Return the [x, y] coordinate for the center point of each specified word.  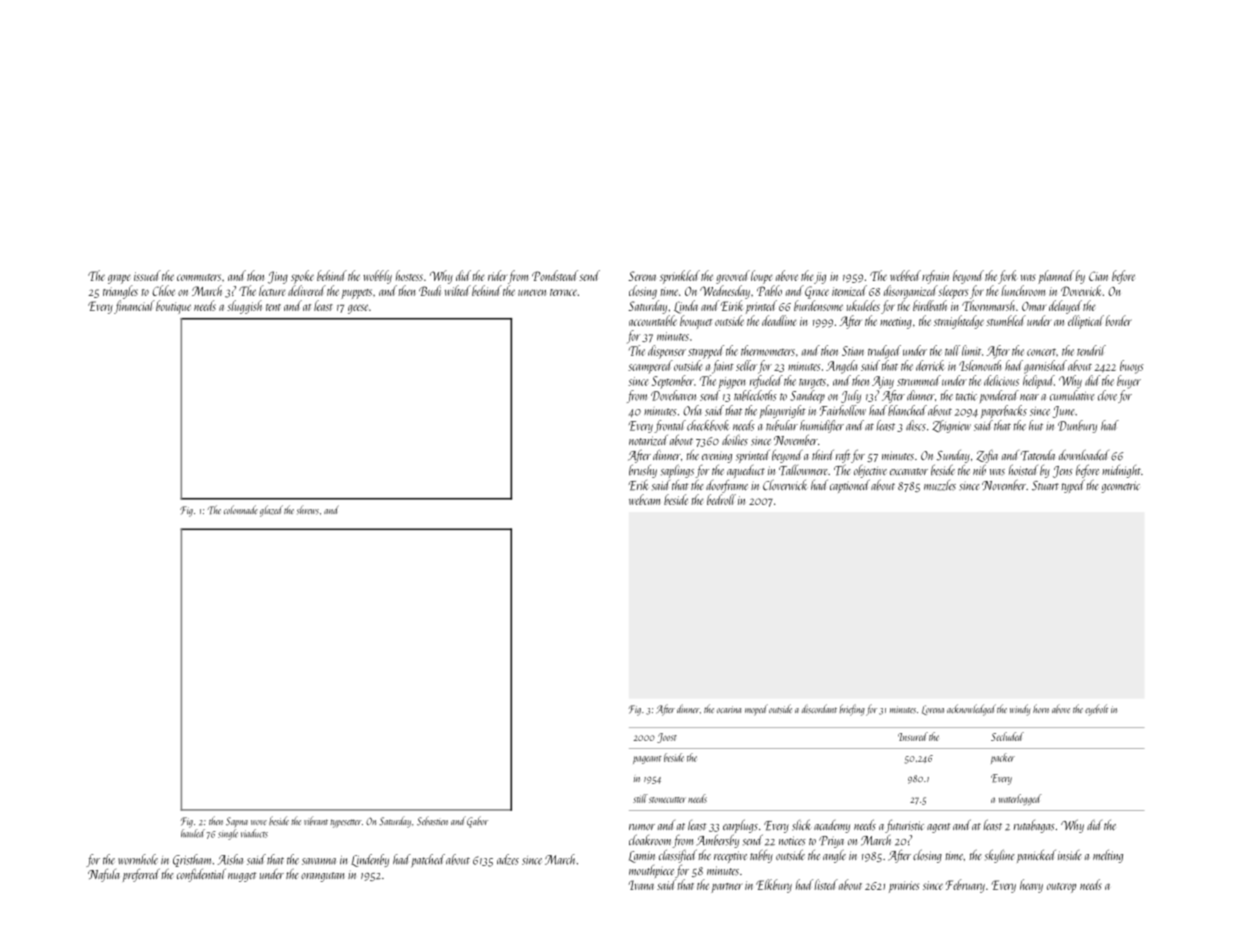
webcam [644, 499]
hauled [193, 833]
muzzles [940, 485]
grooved [733, 277]
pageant [647, 760]
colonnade [241, 509]
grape [119, 279]
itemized [849, 290]
